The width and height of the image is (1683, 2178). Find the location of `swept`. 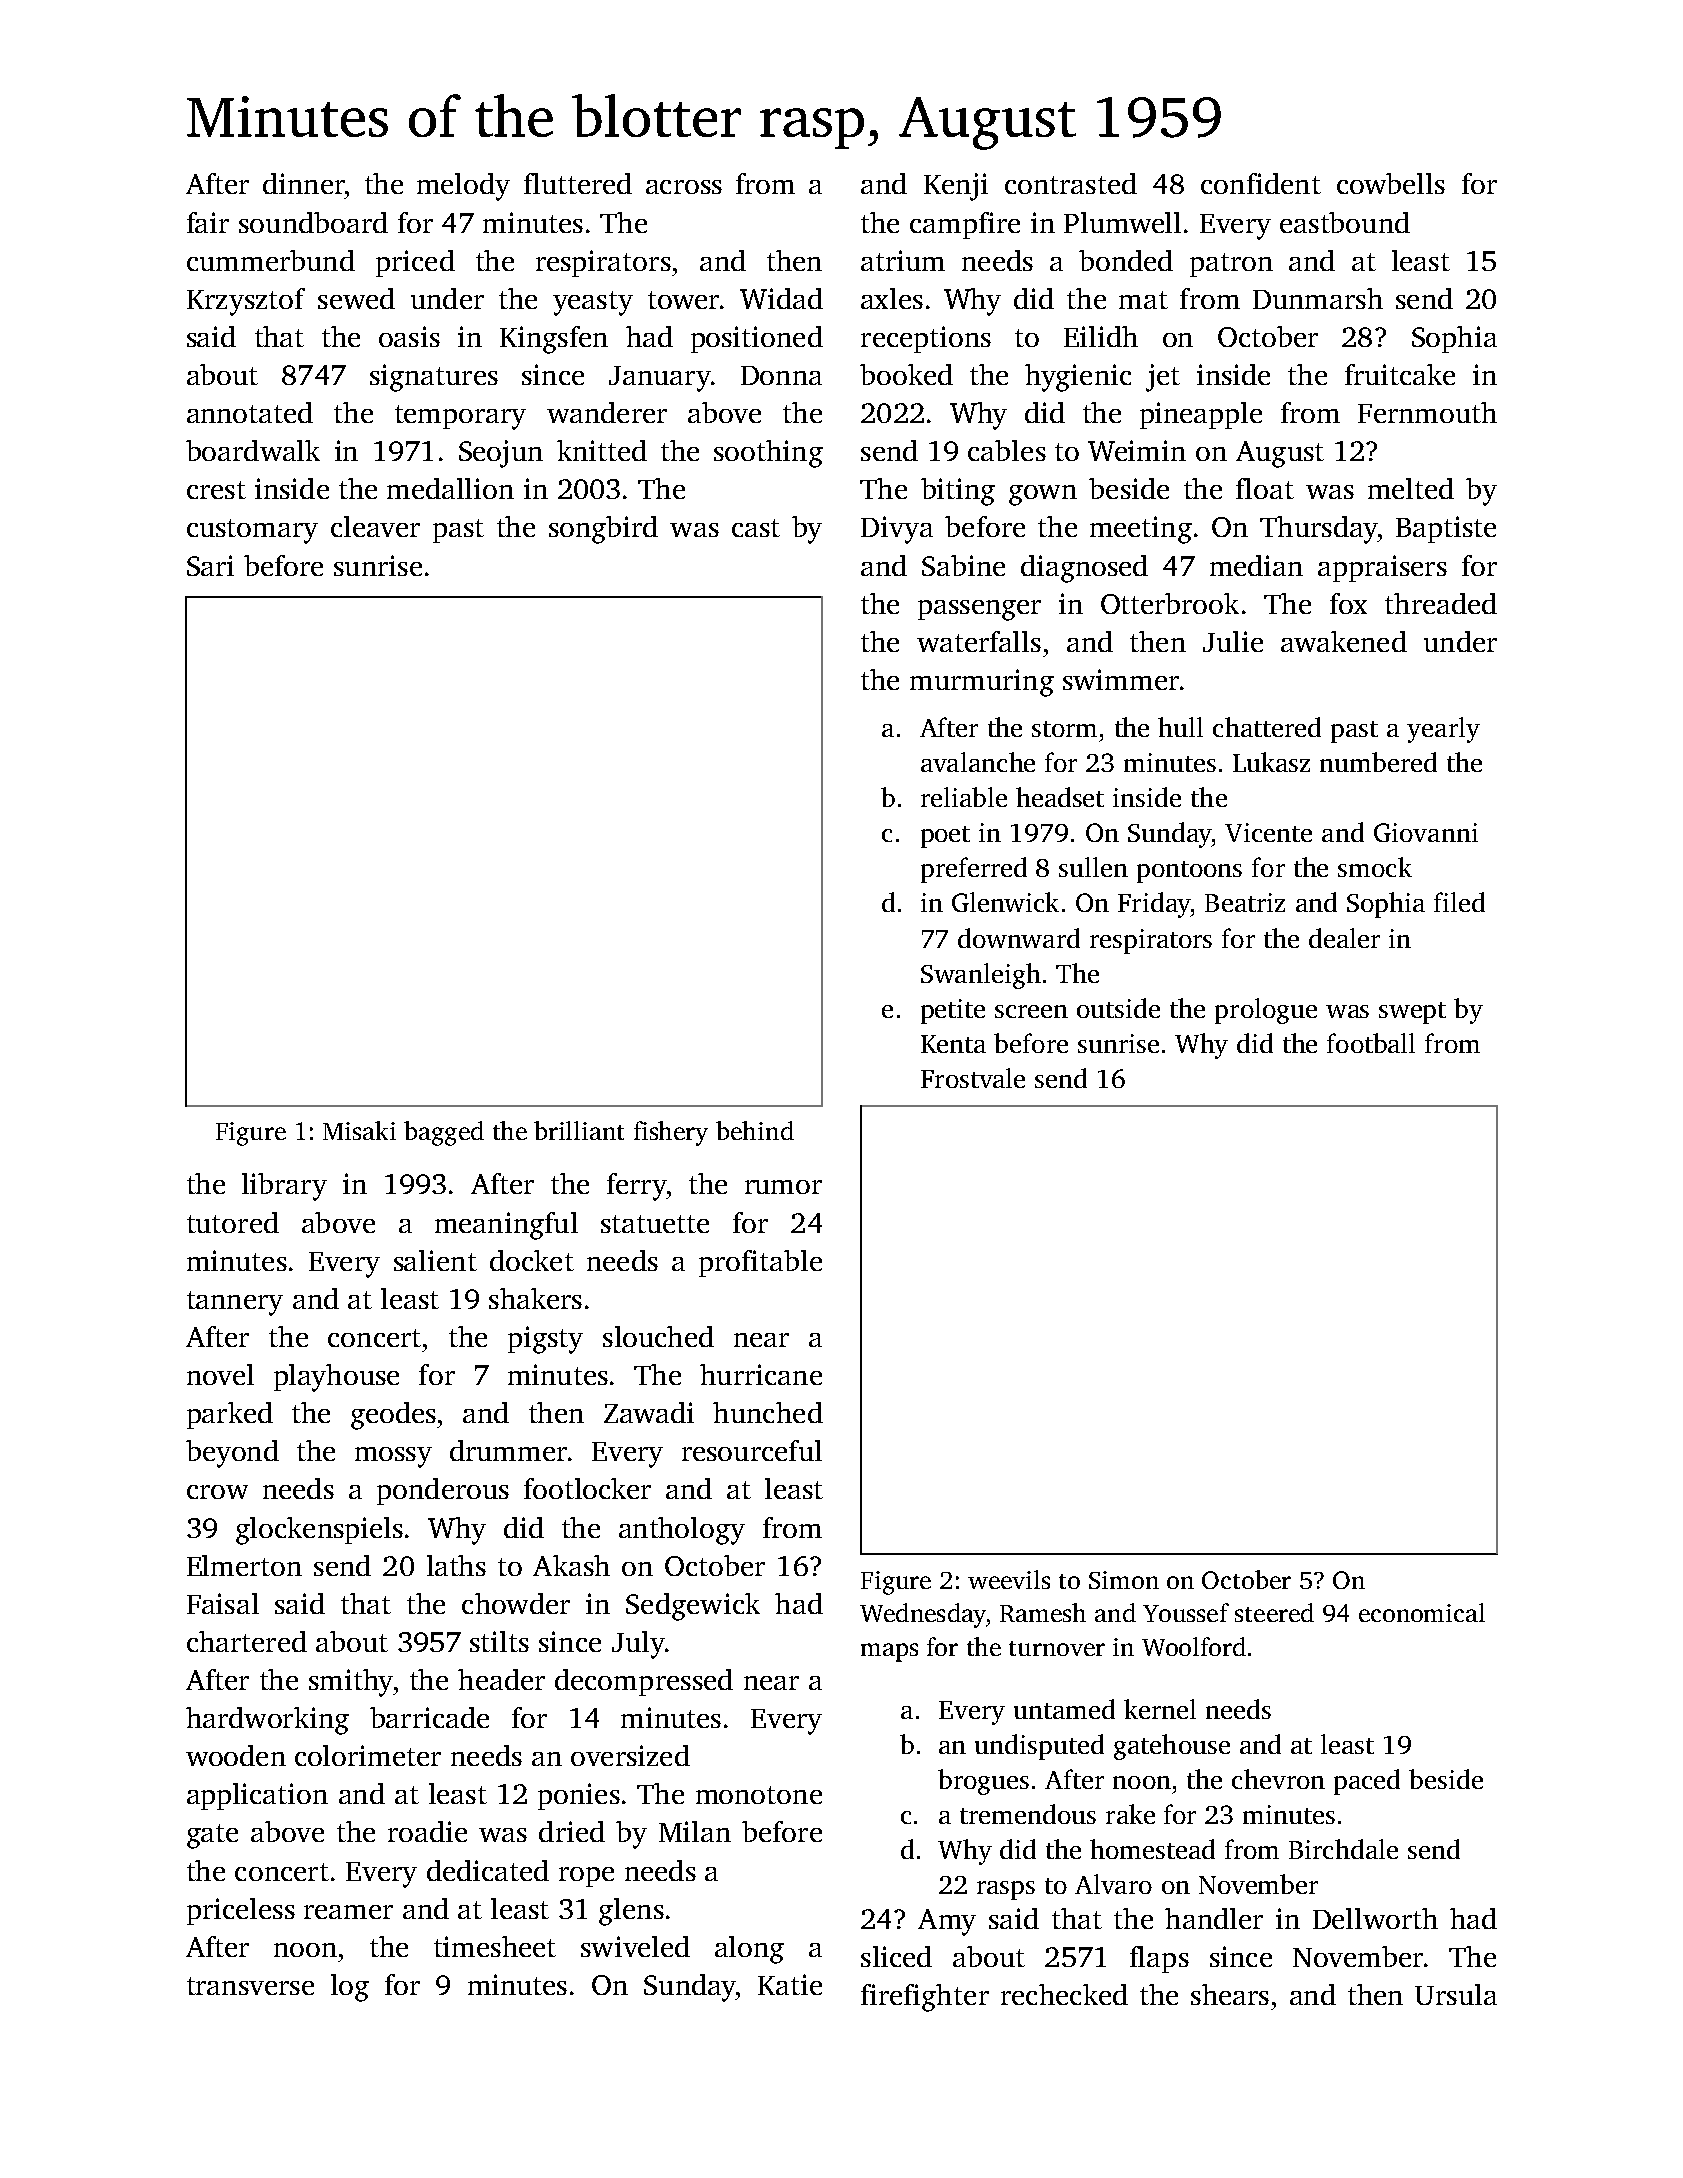

swept is located at coordinates (1412, 1013).
